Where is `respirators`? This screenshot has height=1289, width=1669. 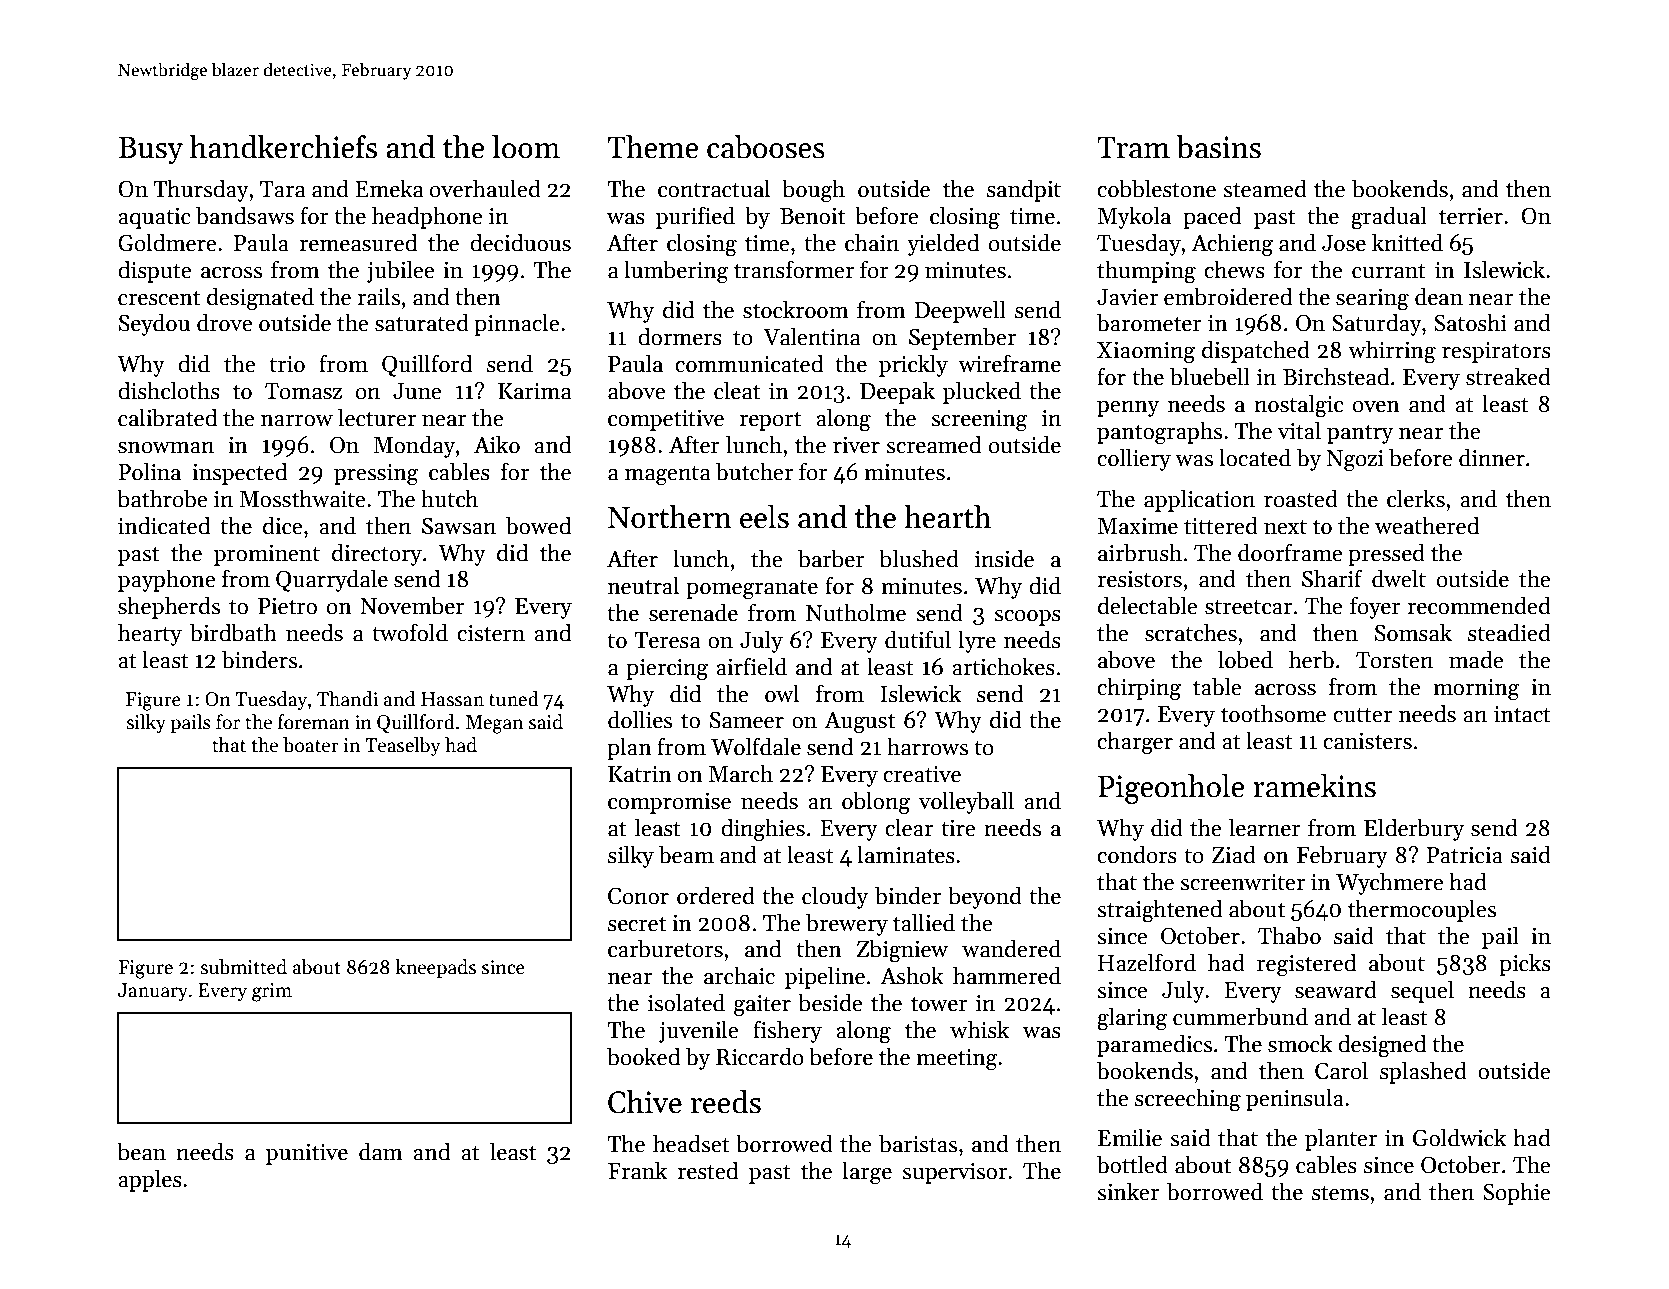
respirators is located at coordinates (1496, 352).
